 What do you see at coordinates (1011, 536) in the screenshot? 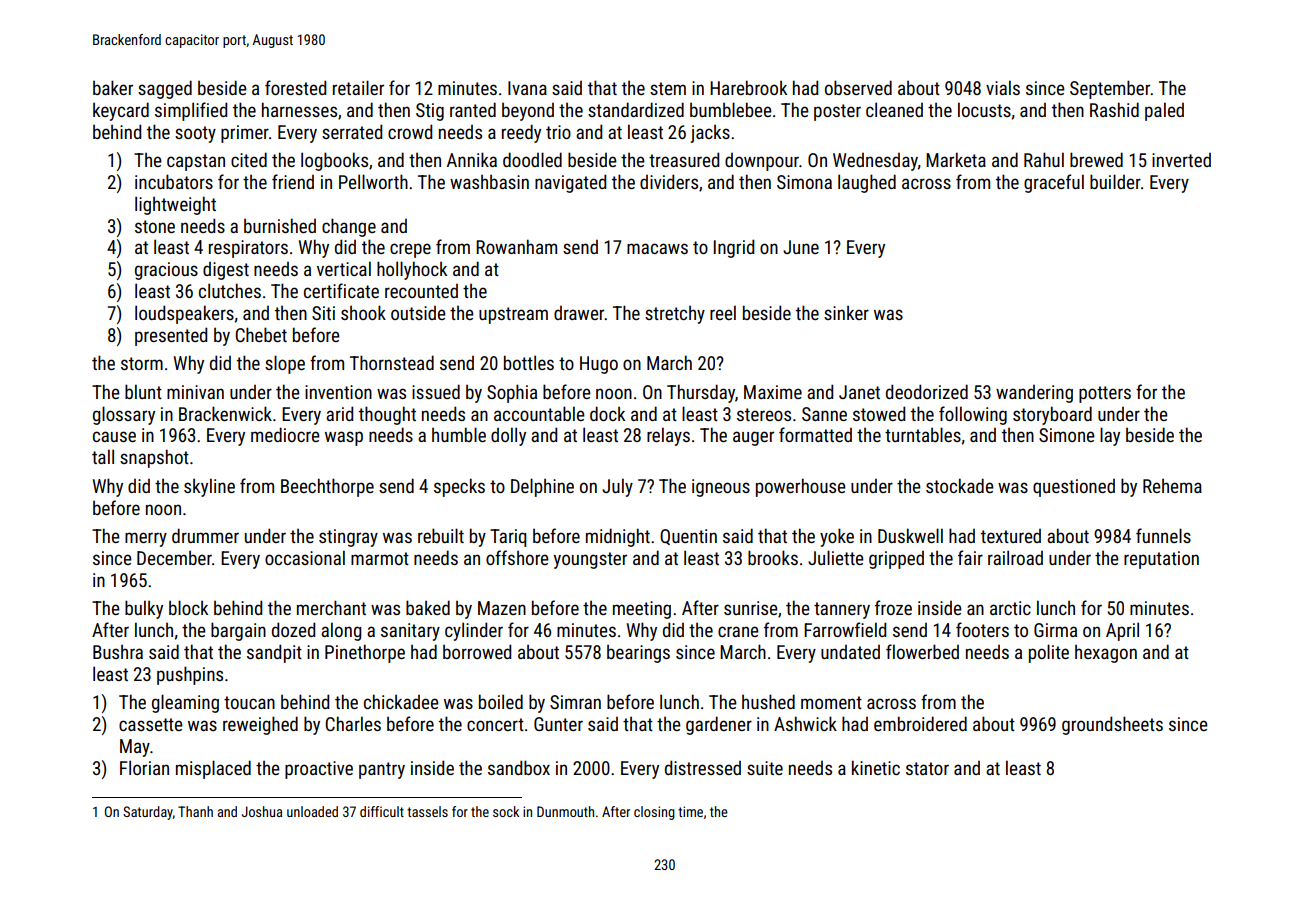
I see `textured` at bounding box center [1011, 536].
